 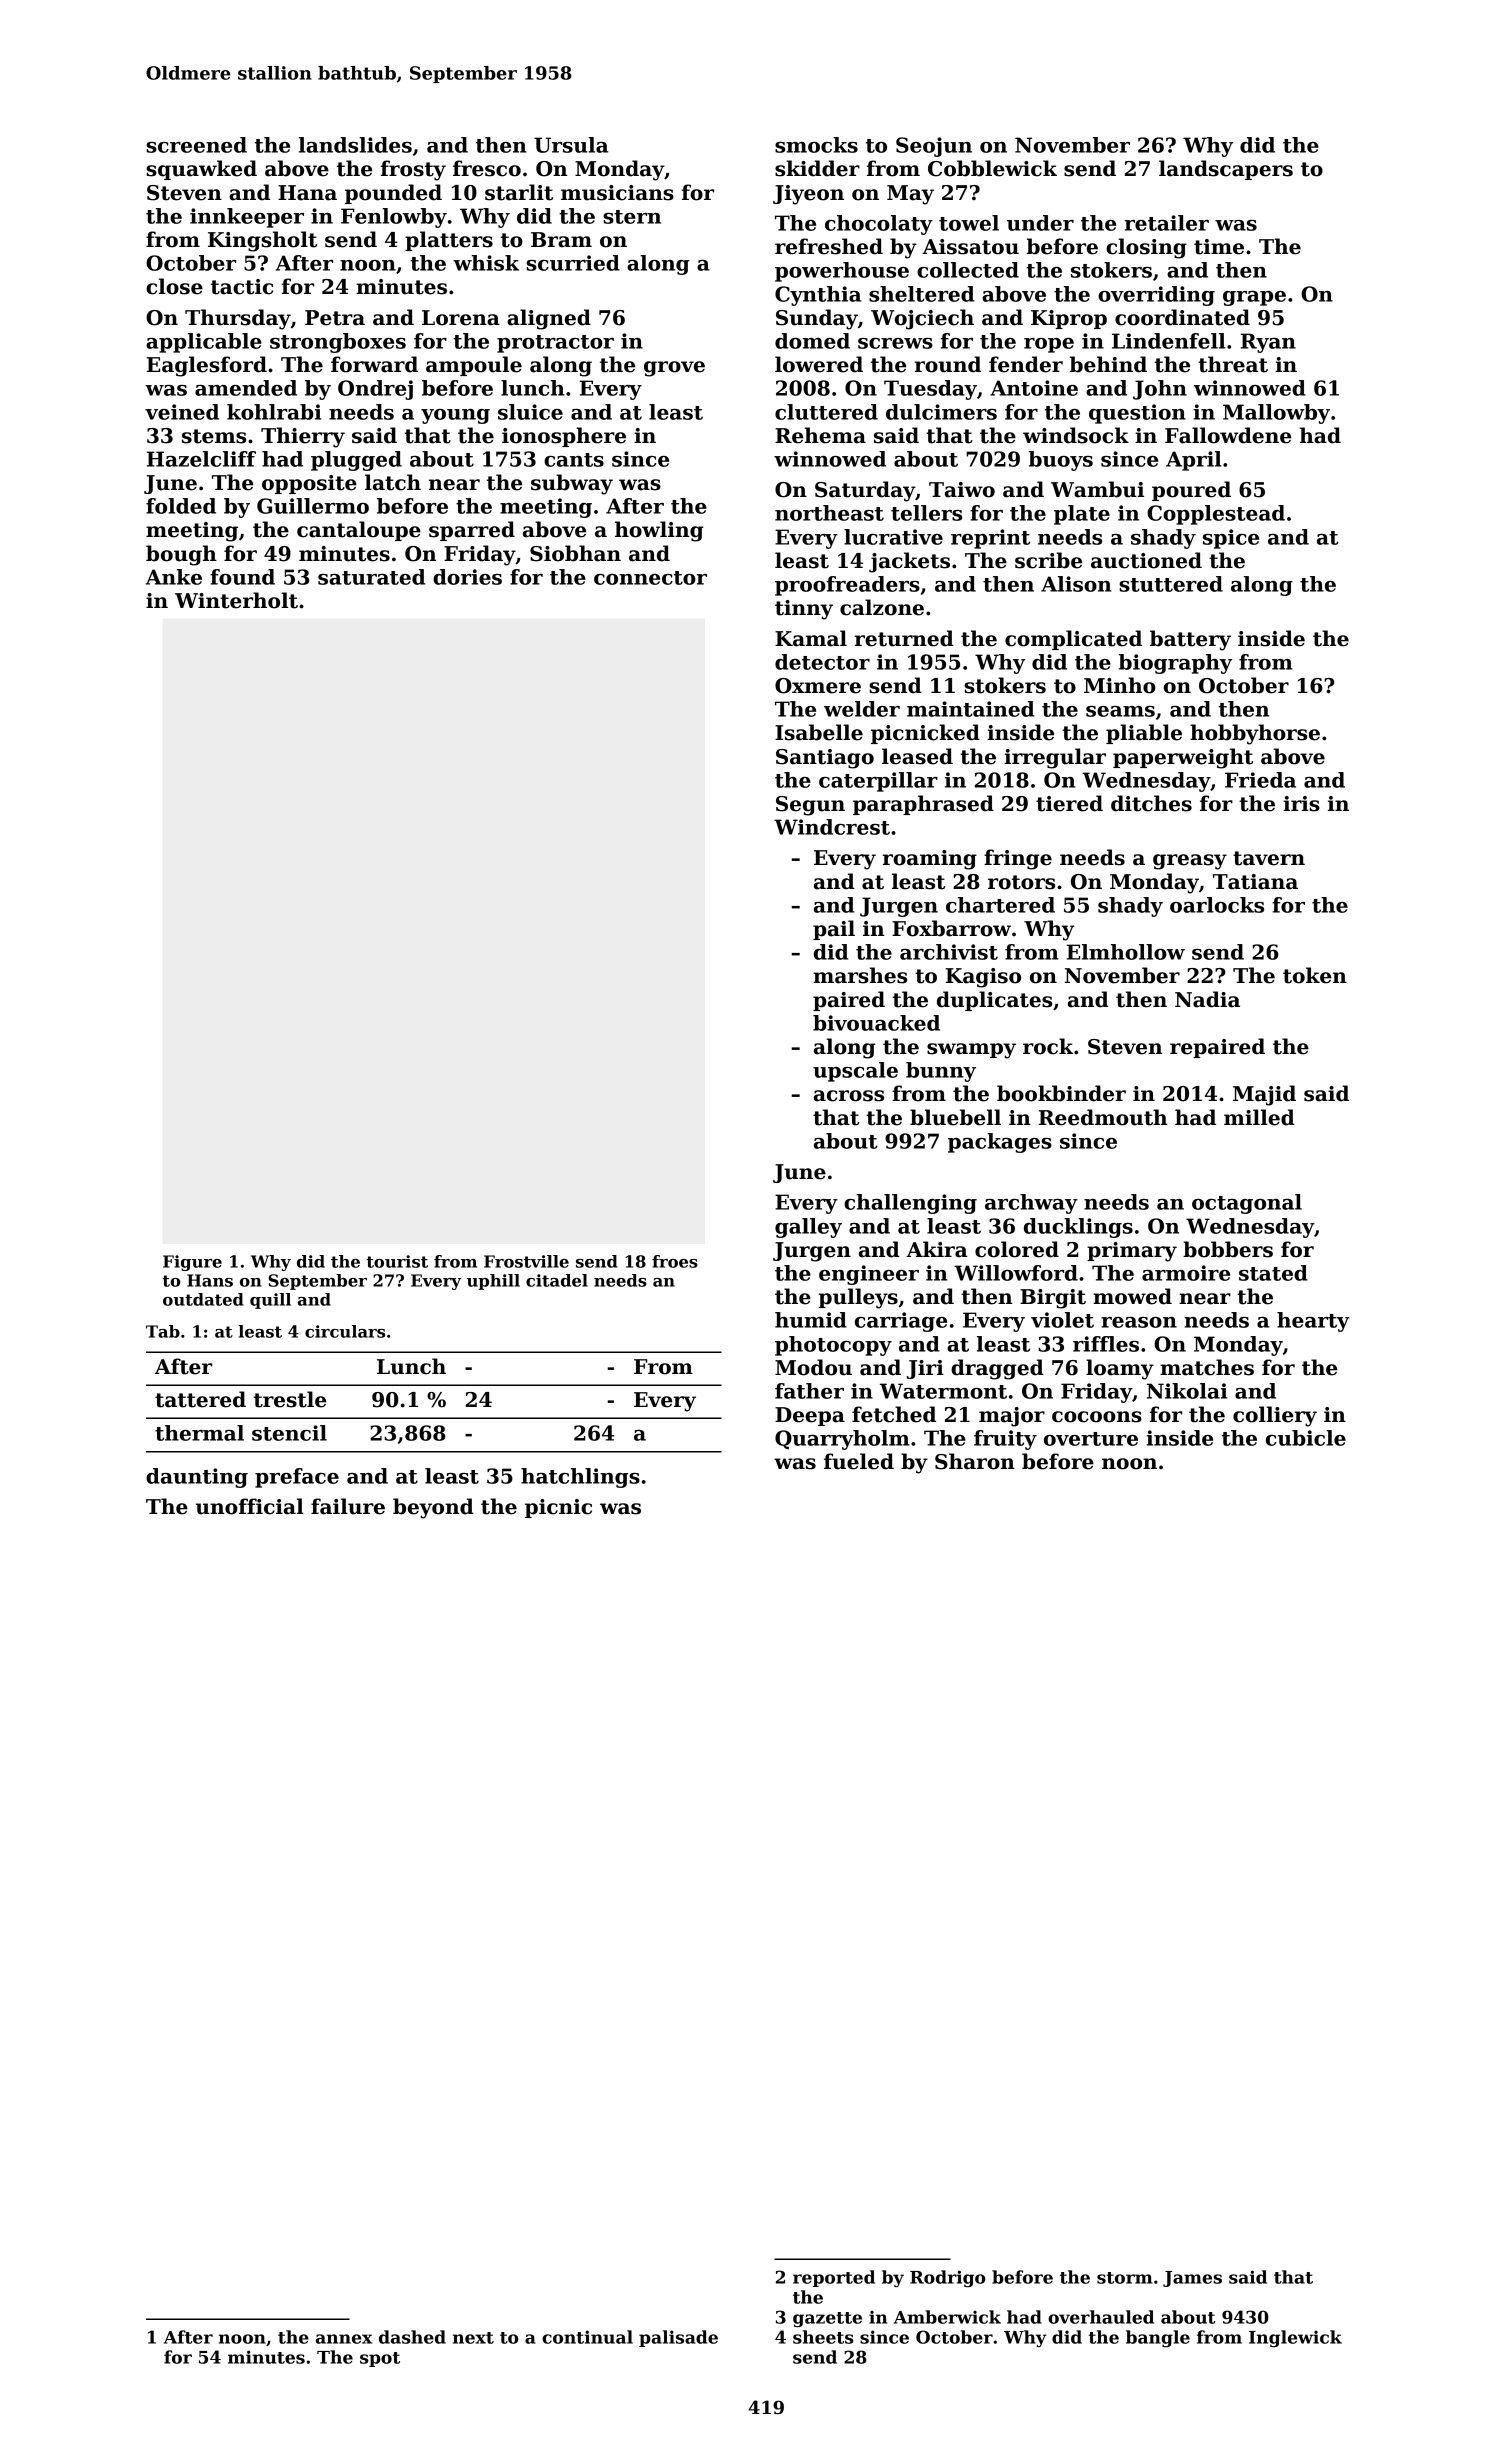 What do you see at coordinates (163, 1331) in the image?
I see `Tab` at bounding box center [163, 1331].
